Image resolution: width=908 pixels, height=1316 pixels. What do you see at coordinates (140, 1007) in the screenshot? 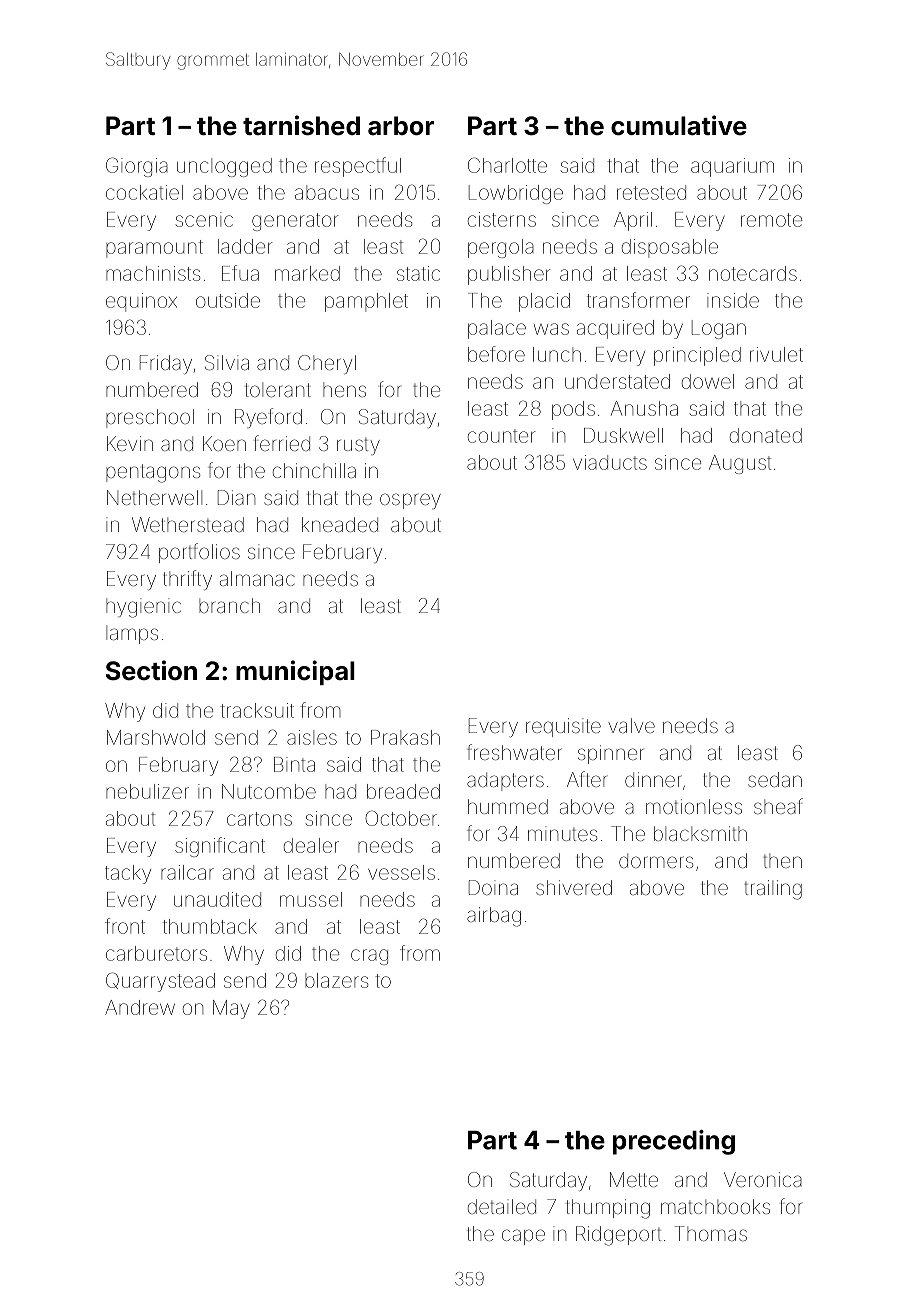
I see `Andrew` at bounding box center [140, 1007].
